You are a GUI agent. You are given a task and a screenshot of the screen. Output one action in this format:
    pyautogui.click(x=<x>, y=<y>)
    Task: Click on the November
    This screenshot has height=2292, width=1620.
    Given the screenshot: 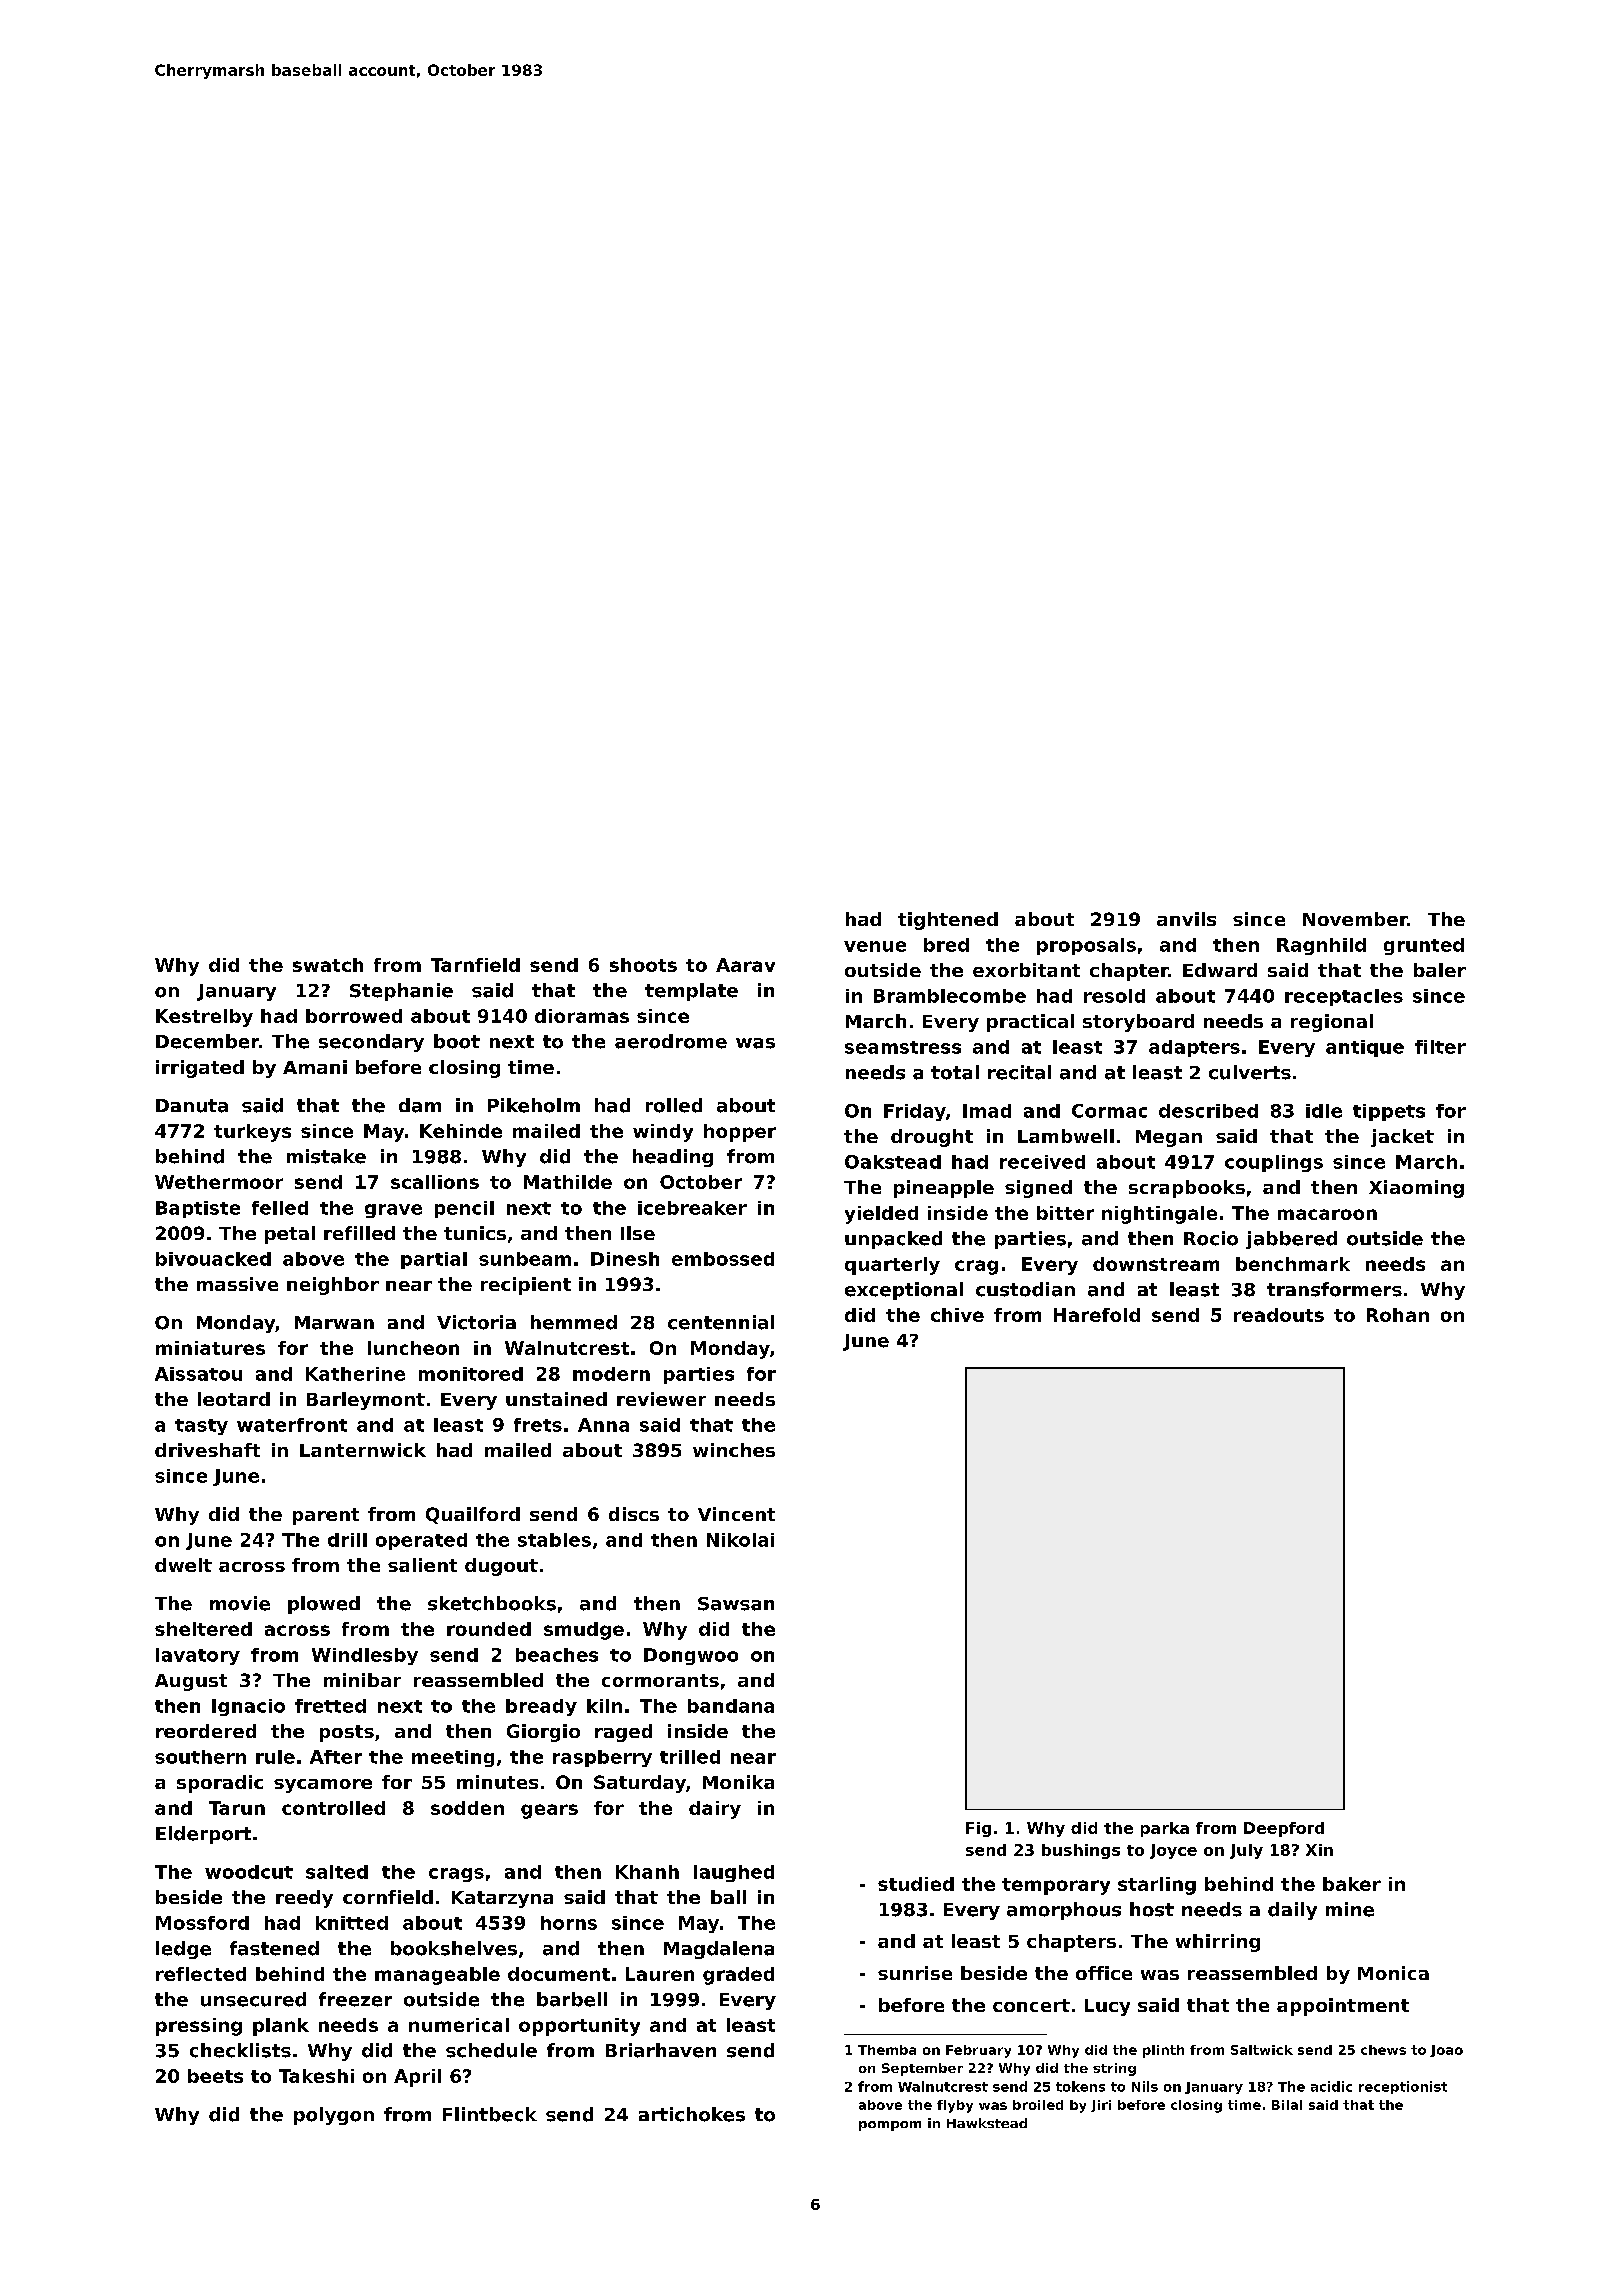 What is the action you would take?
    pyautogui.click(x=1355, y=919)
